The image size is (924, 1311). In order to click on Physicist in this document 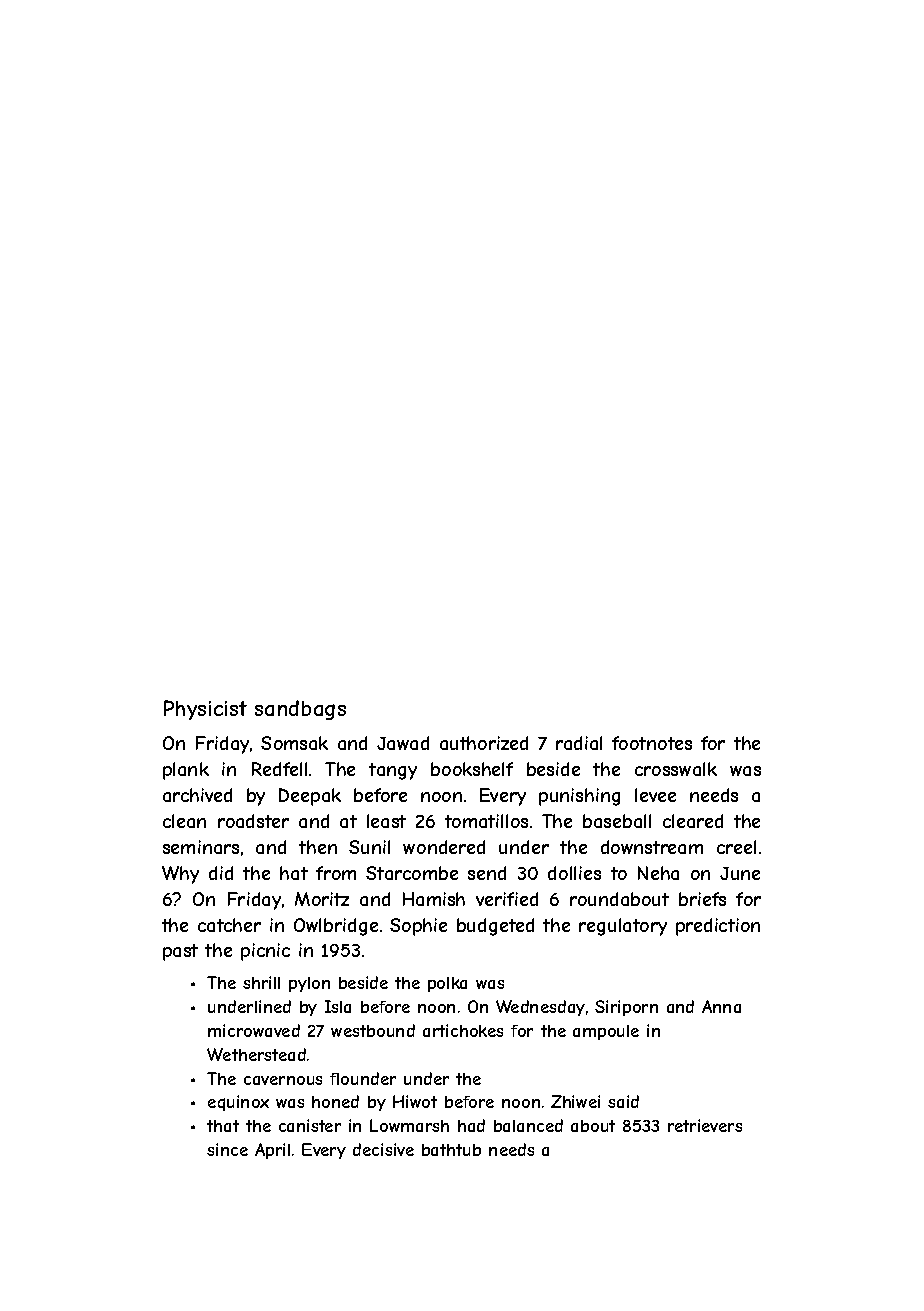, I will do `click(205, 710)`.
